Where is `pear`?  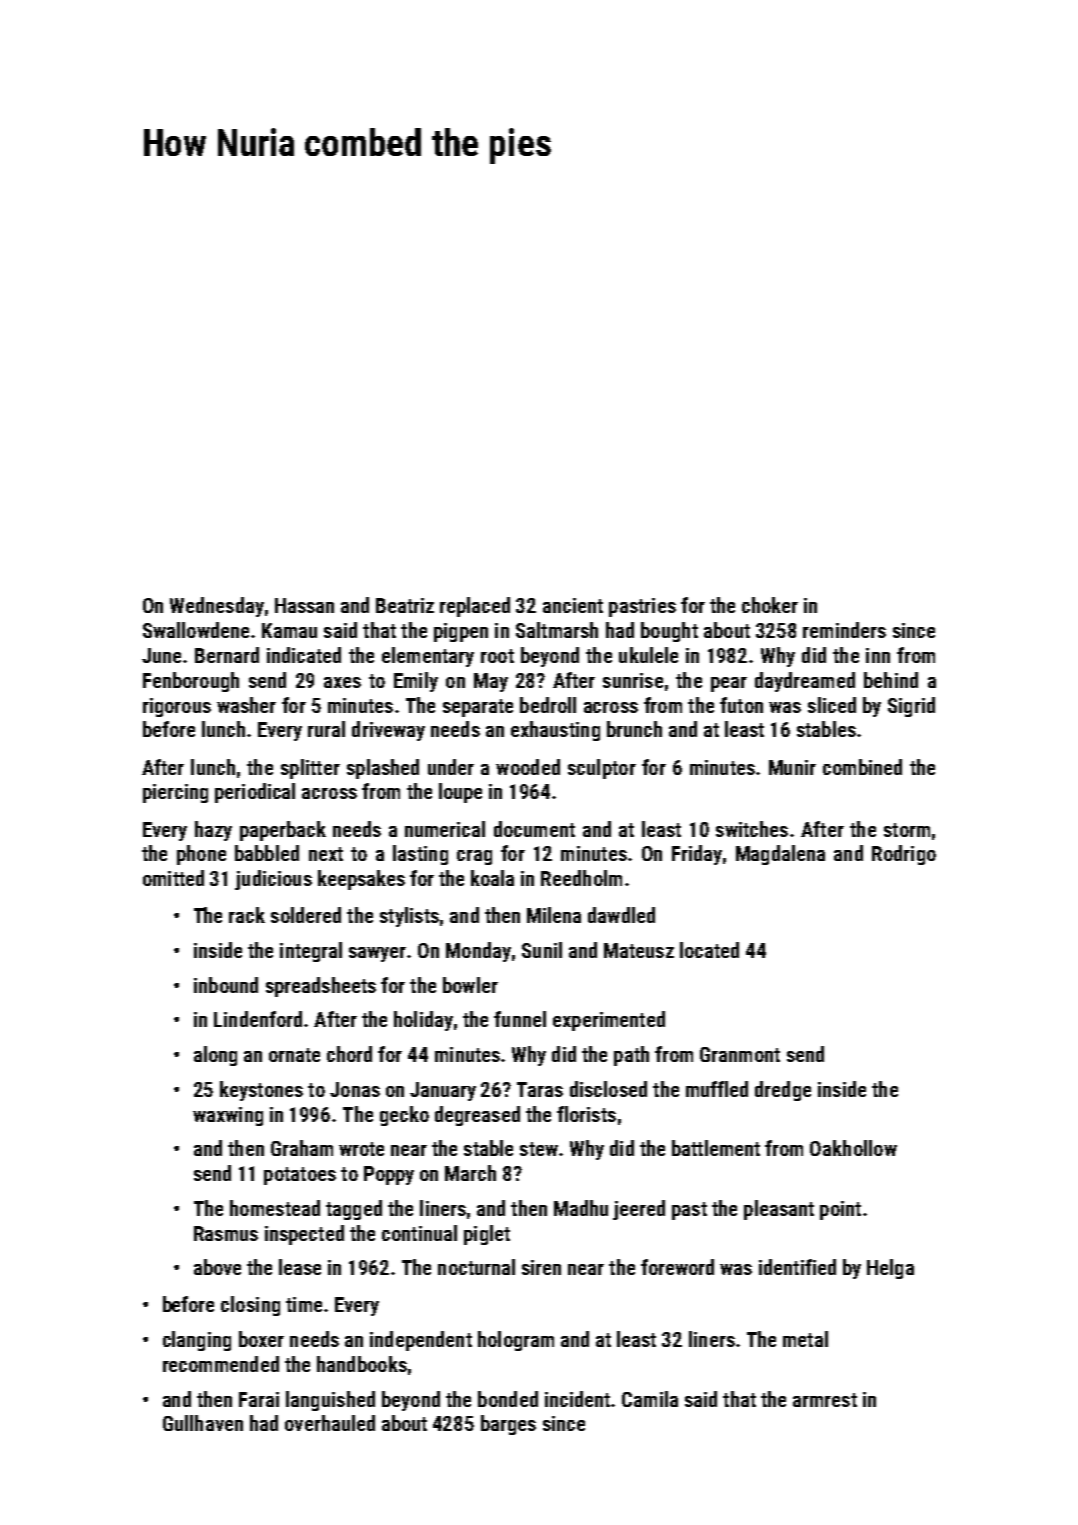 pear is located at coordinates (729, 684).
